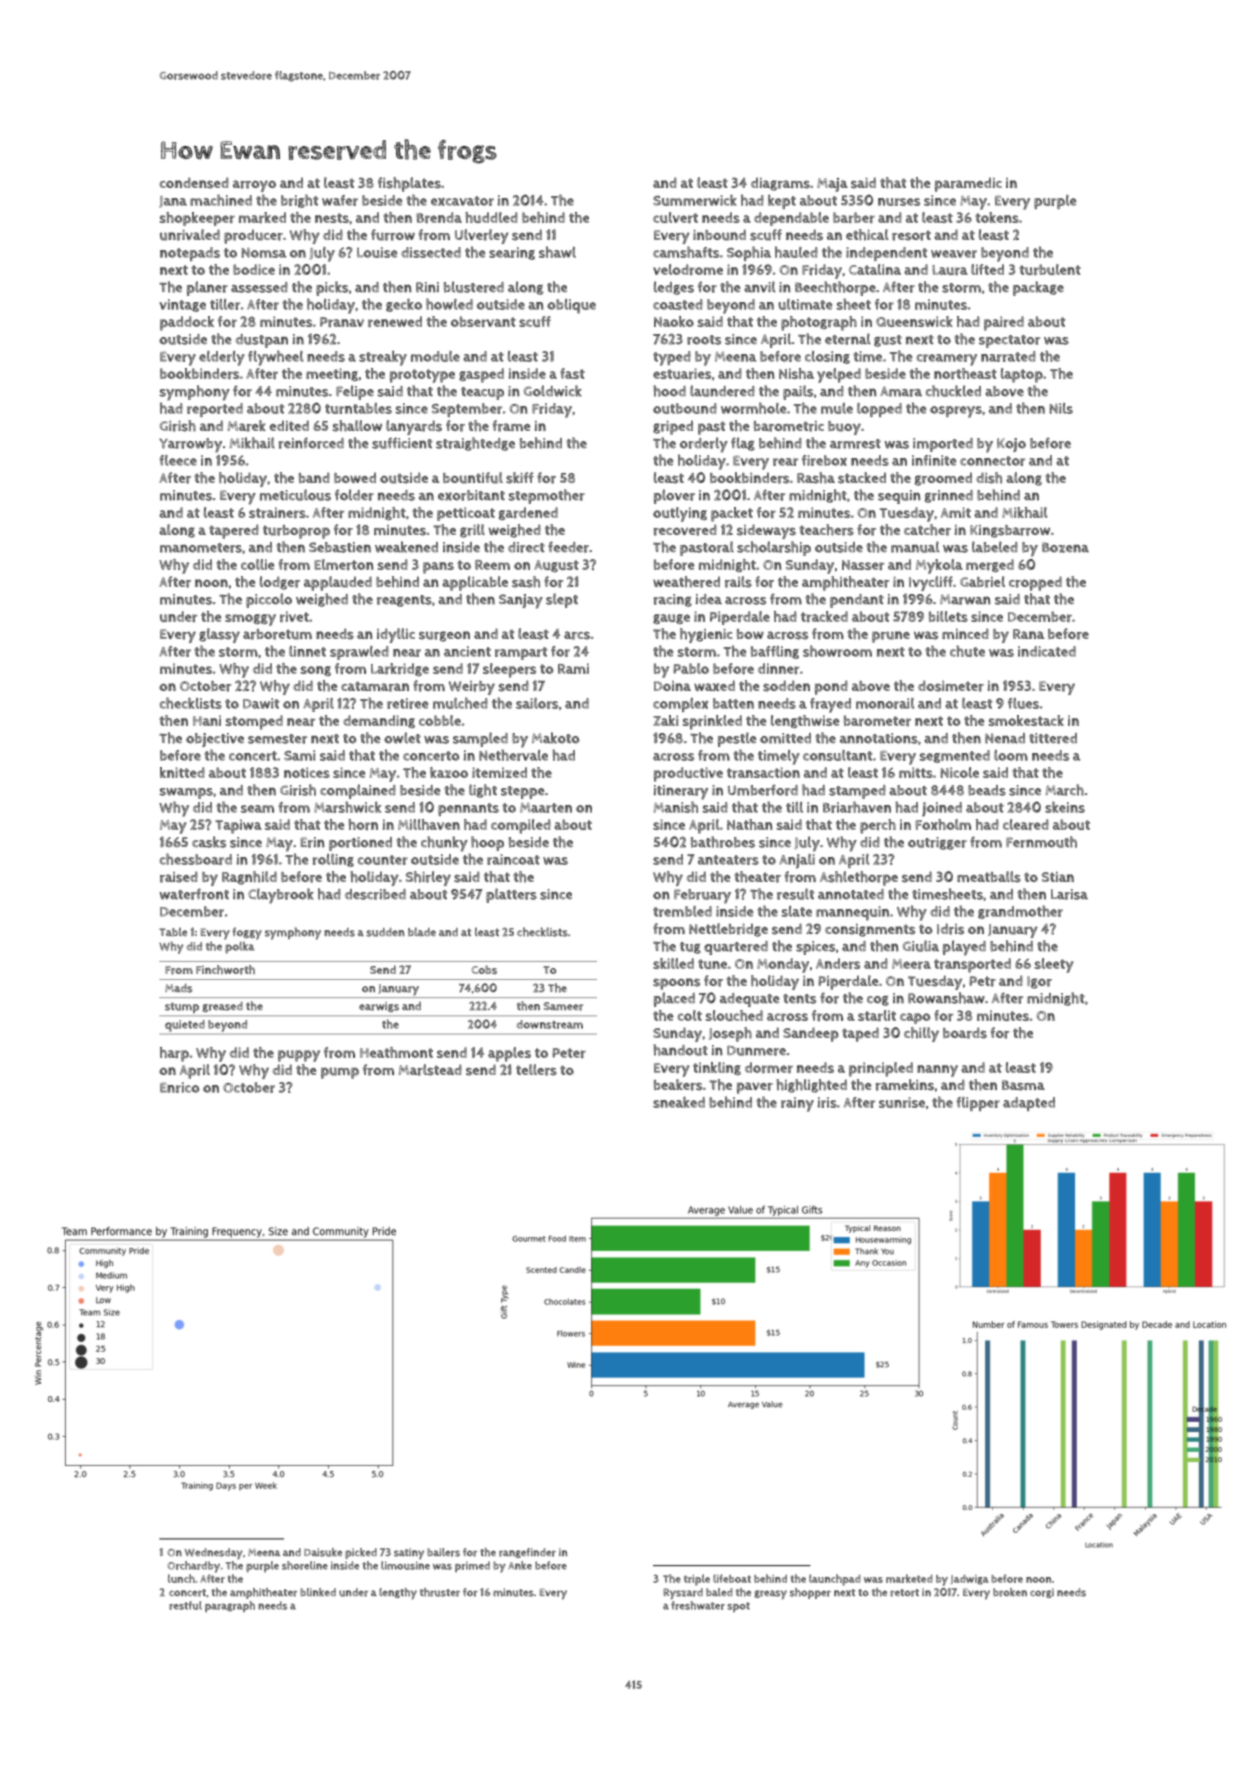 Image resolution: width=1250 pixels, height=1768 pixels. What do you see at coordinates (179, 877) in the screenshot?
I see `raised` at bounding box center [179, 877].
